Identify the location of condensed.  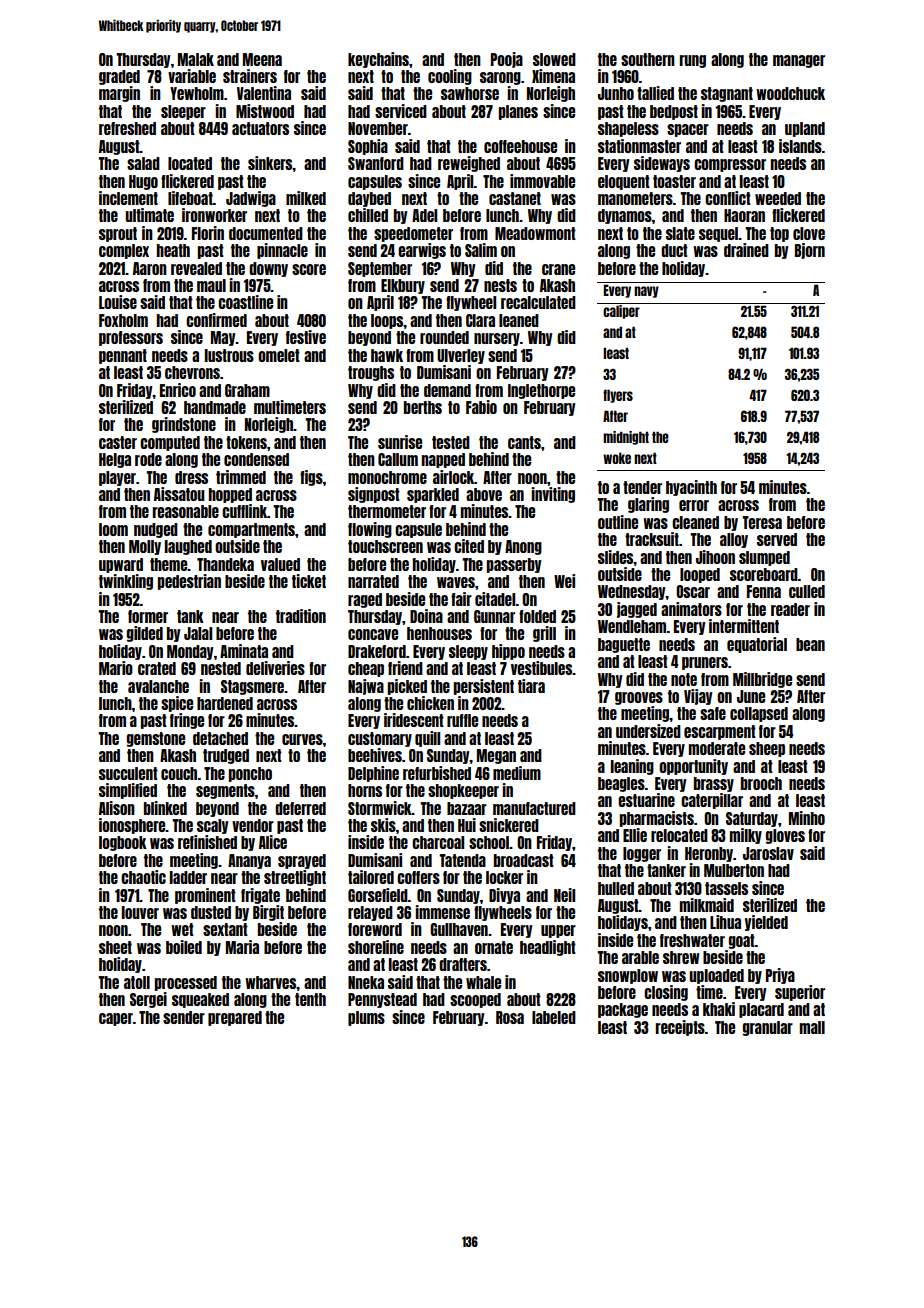
(256, 459).
